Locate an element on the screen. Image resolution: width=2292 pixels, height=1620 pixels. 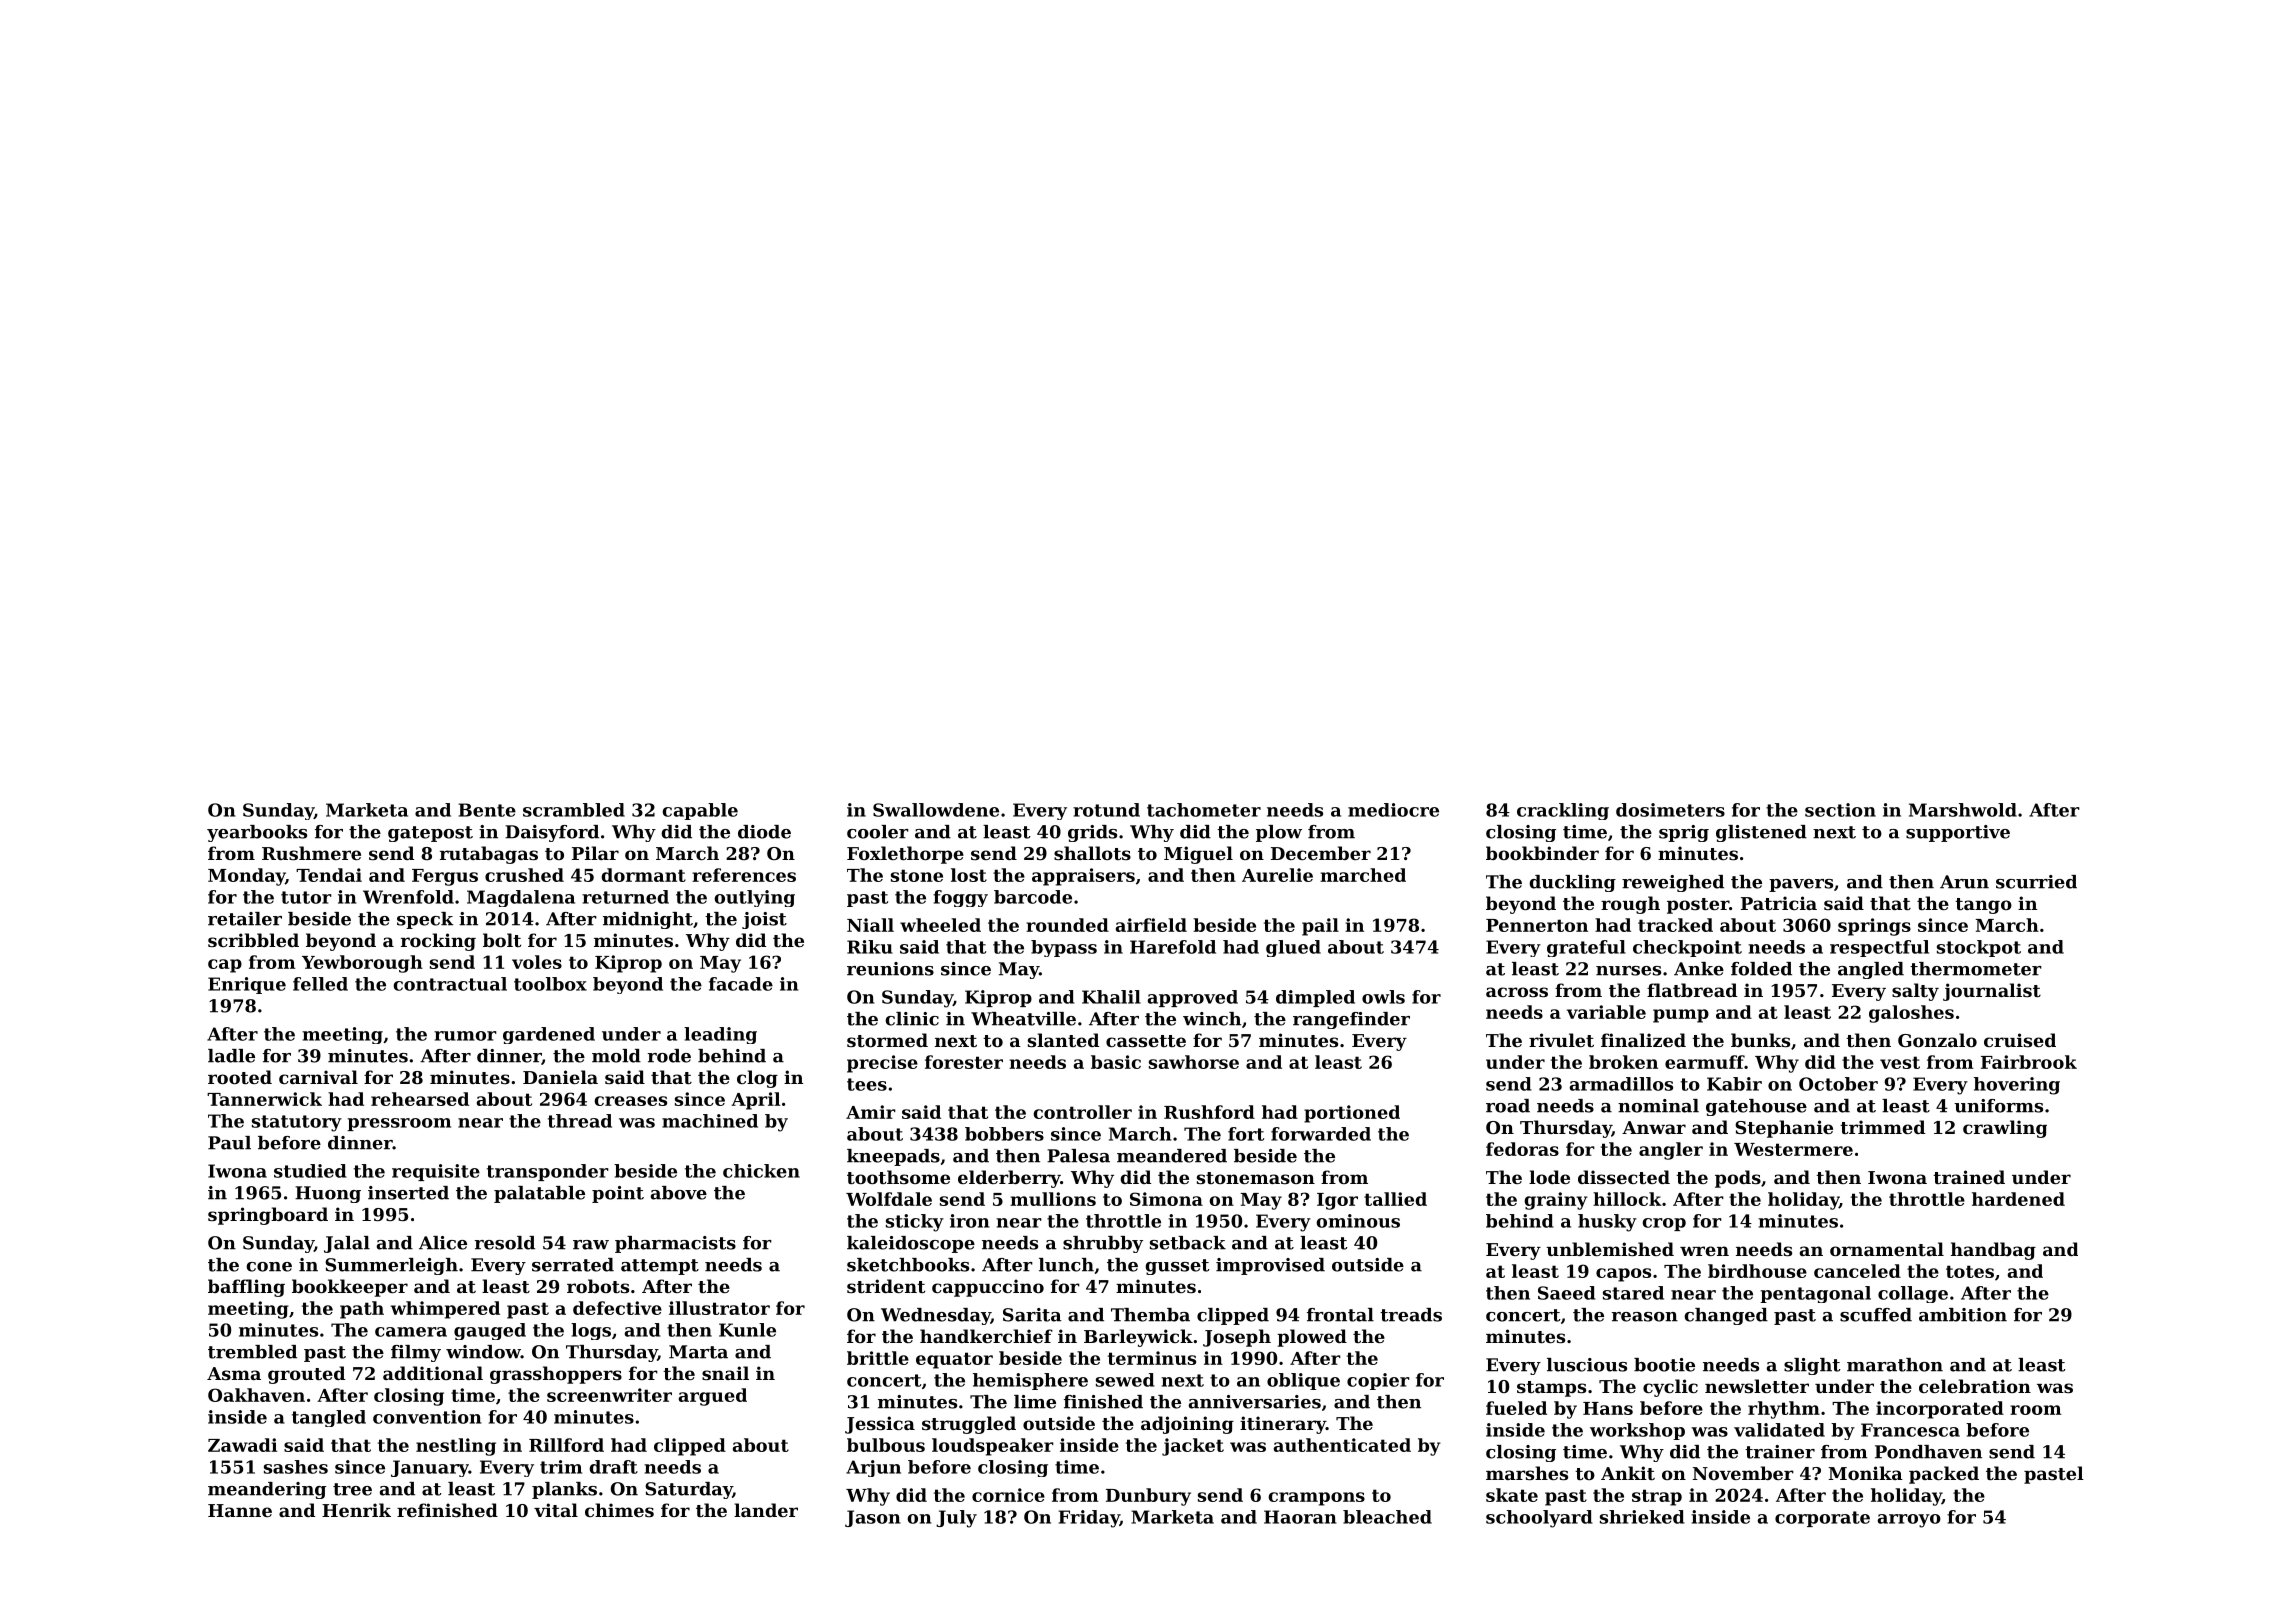
kneepads is located at coordinates (893, 1157).
